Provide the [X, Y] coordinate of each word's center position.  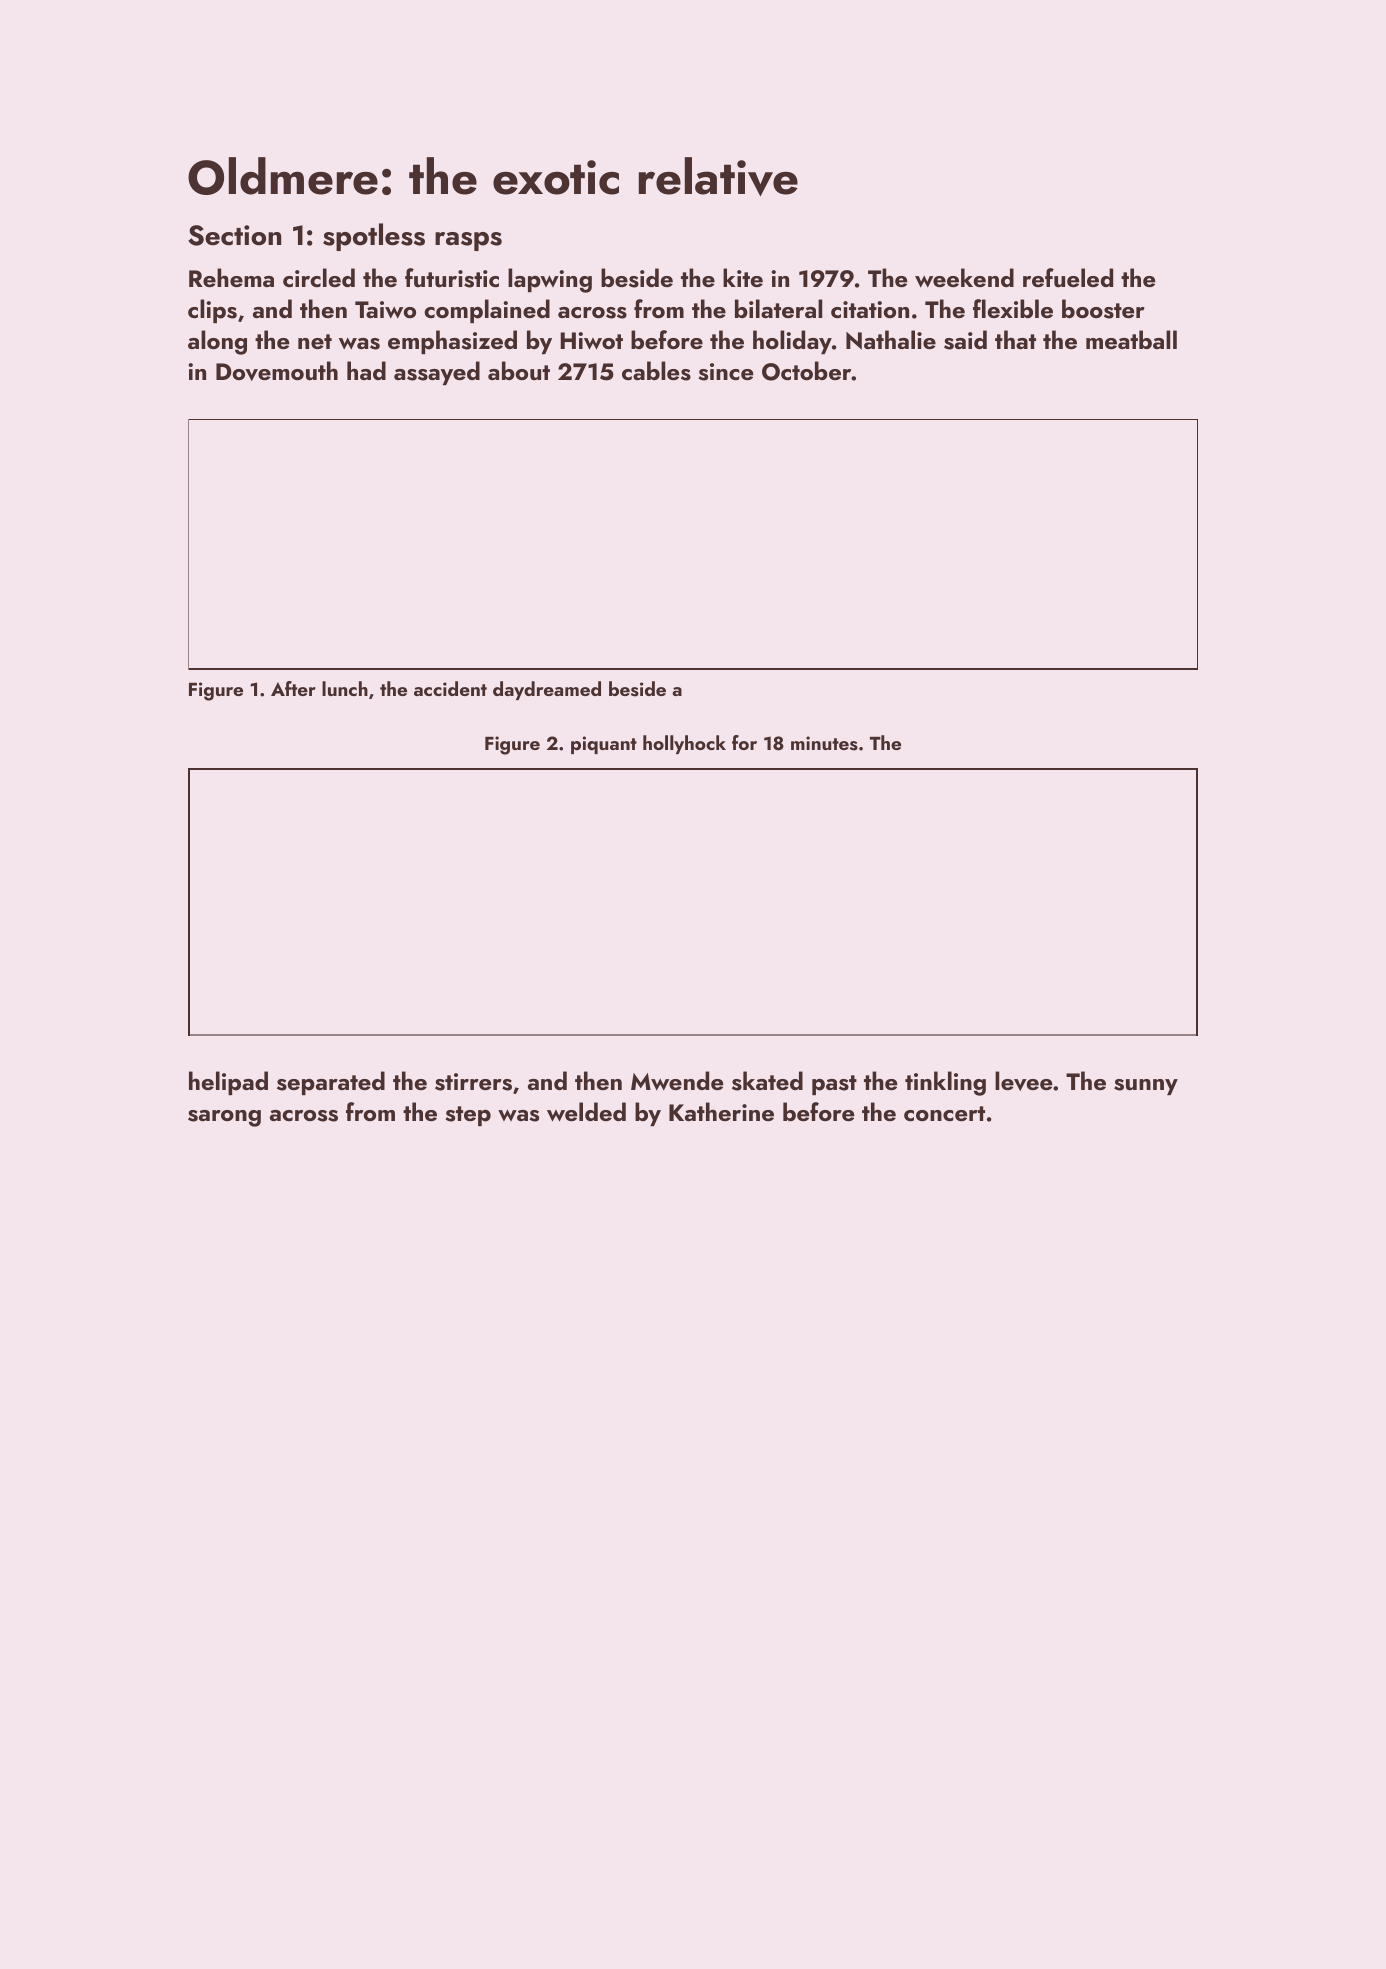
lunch [345, 688]
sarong [224, 1118]
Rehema [231, 277]
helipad [228, 1083]
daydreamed [547, 690]
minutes [824, 743]
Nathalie [891, 340]
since [725, 372]
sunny [1146, 1087]
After [293, 688]
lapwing [550, 280]
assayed [437, 373]
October [807, 371]
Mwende [677, 1080]
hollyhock [684, 744]
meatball [1131, 339]
